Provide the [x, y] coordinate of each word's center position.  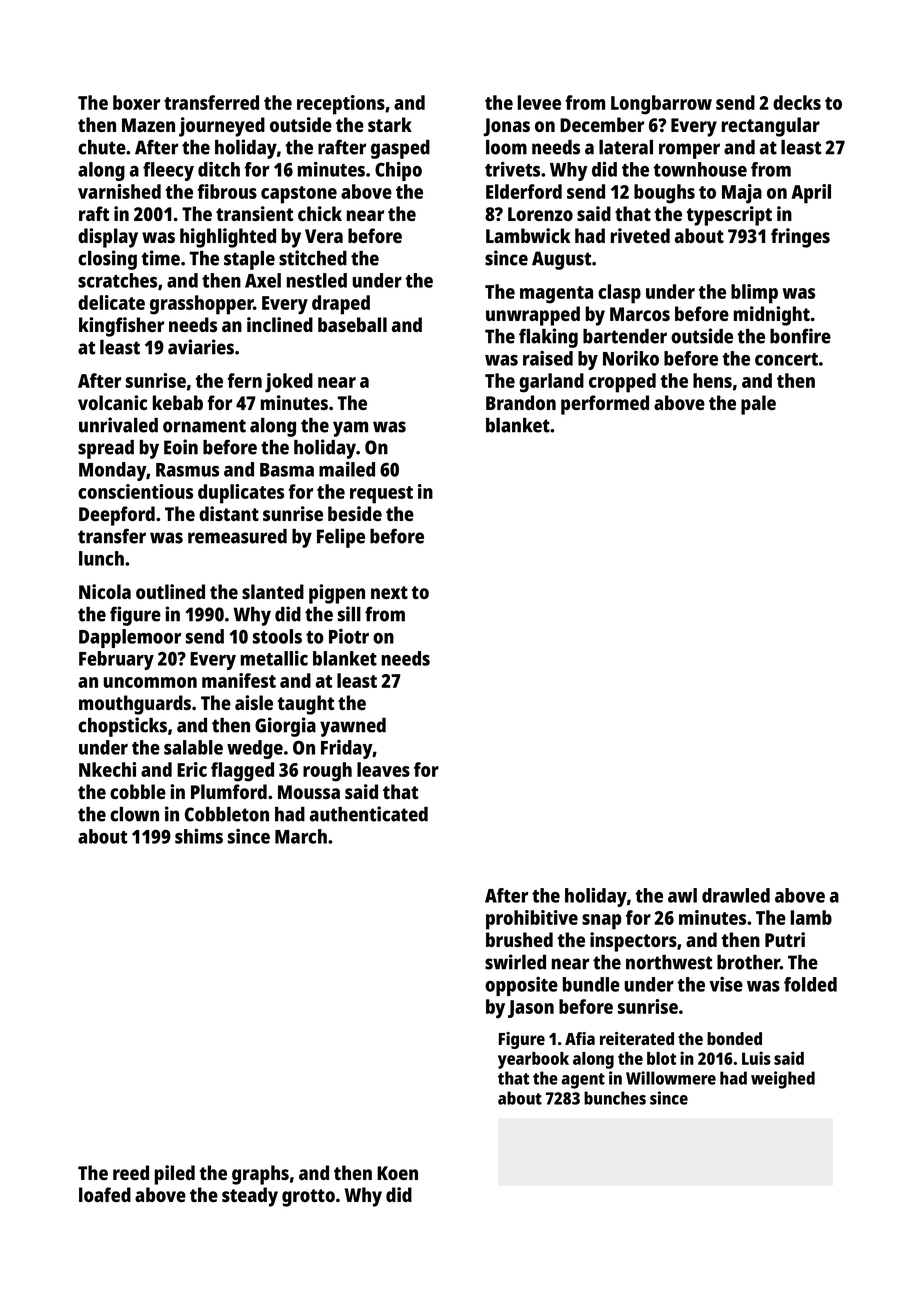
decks [797, 102]
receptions [341, 105]
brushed [519, 939]
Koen [397, 1173]
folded [810, 984]
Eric [192, 769]
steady [250, 1197]
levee [539, 102]
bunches [615, 1098]
